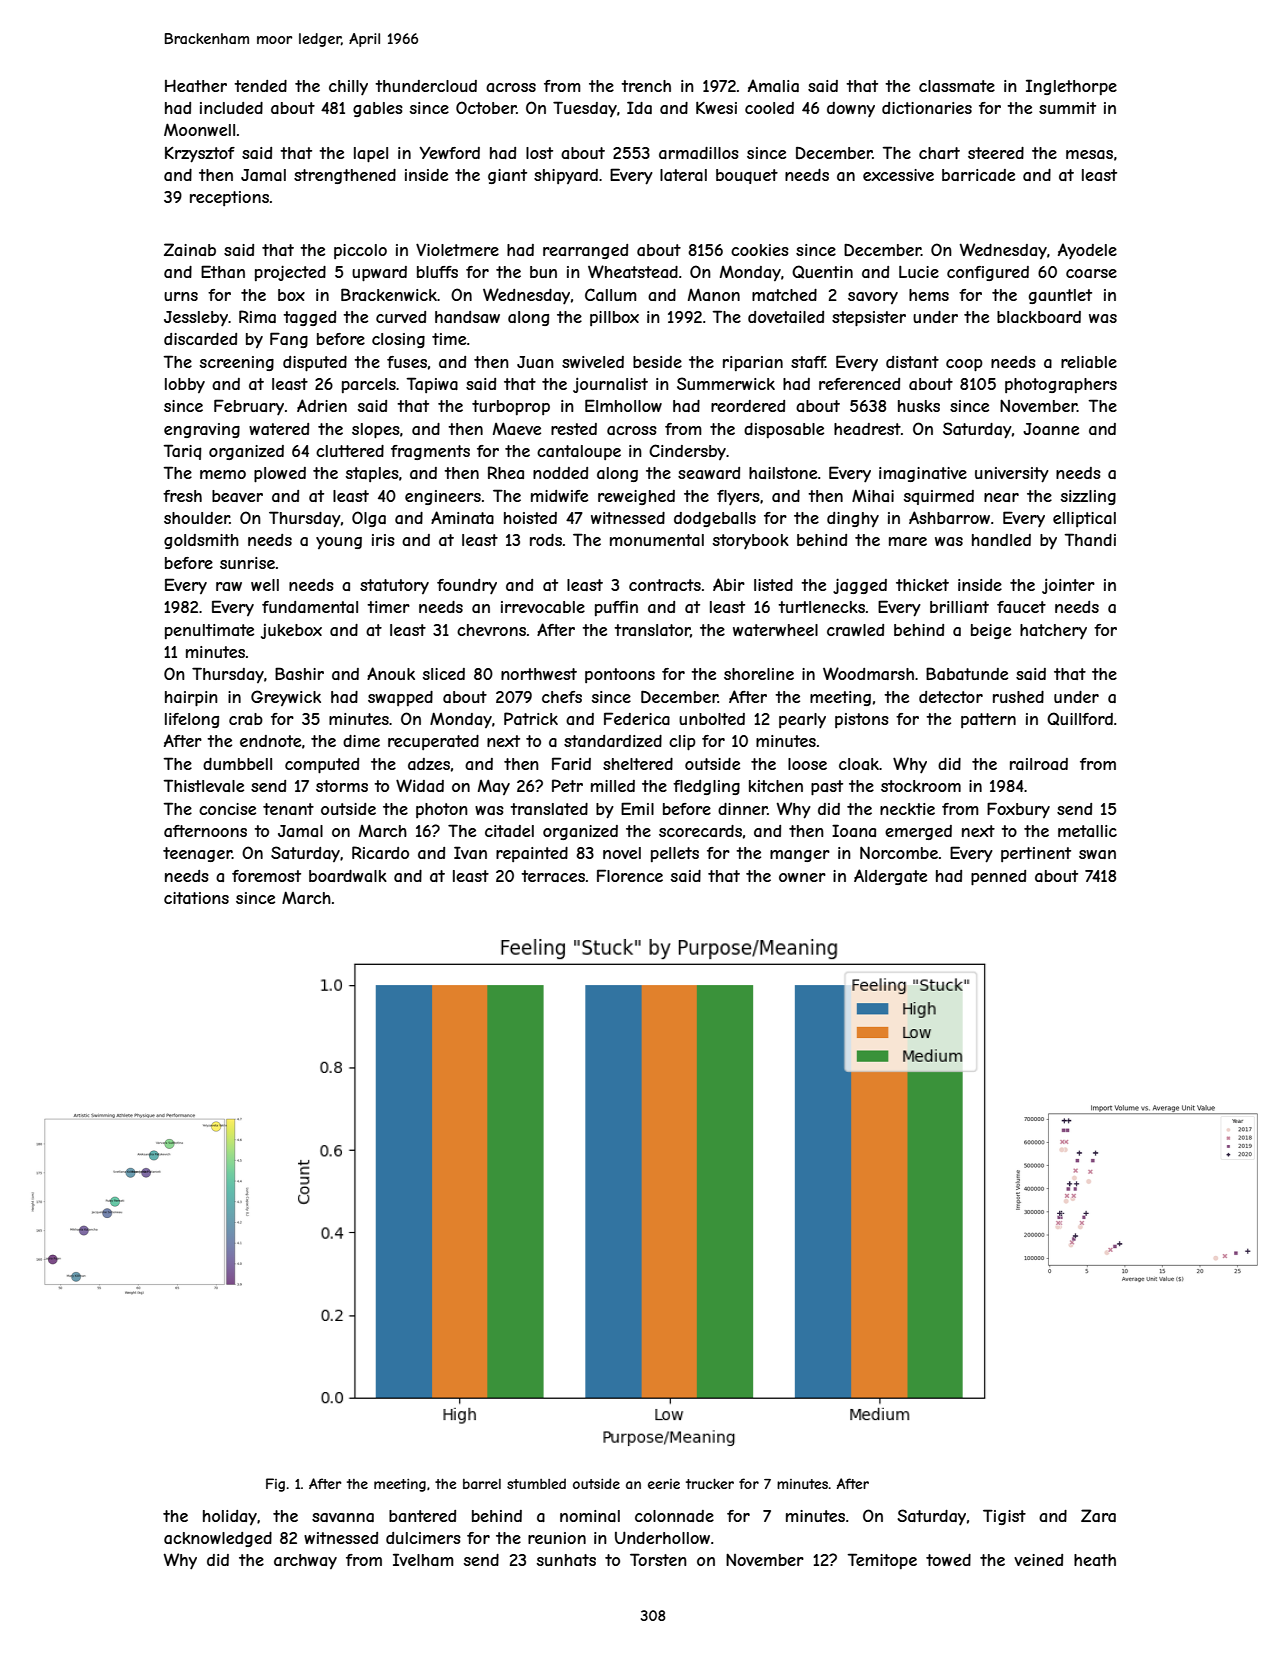 This screenshot has height=1657, width=1281. I want to click on Rhea, so click(506, 472).
